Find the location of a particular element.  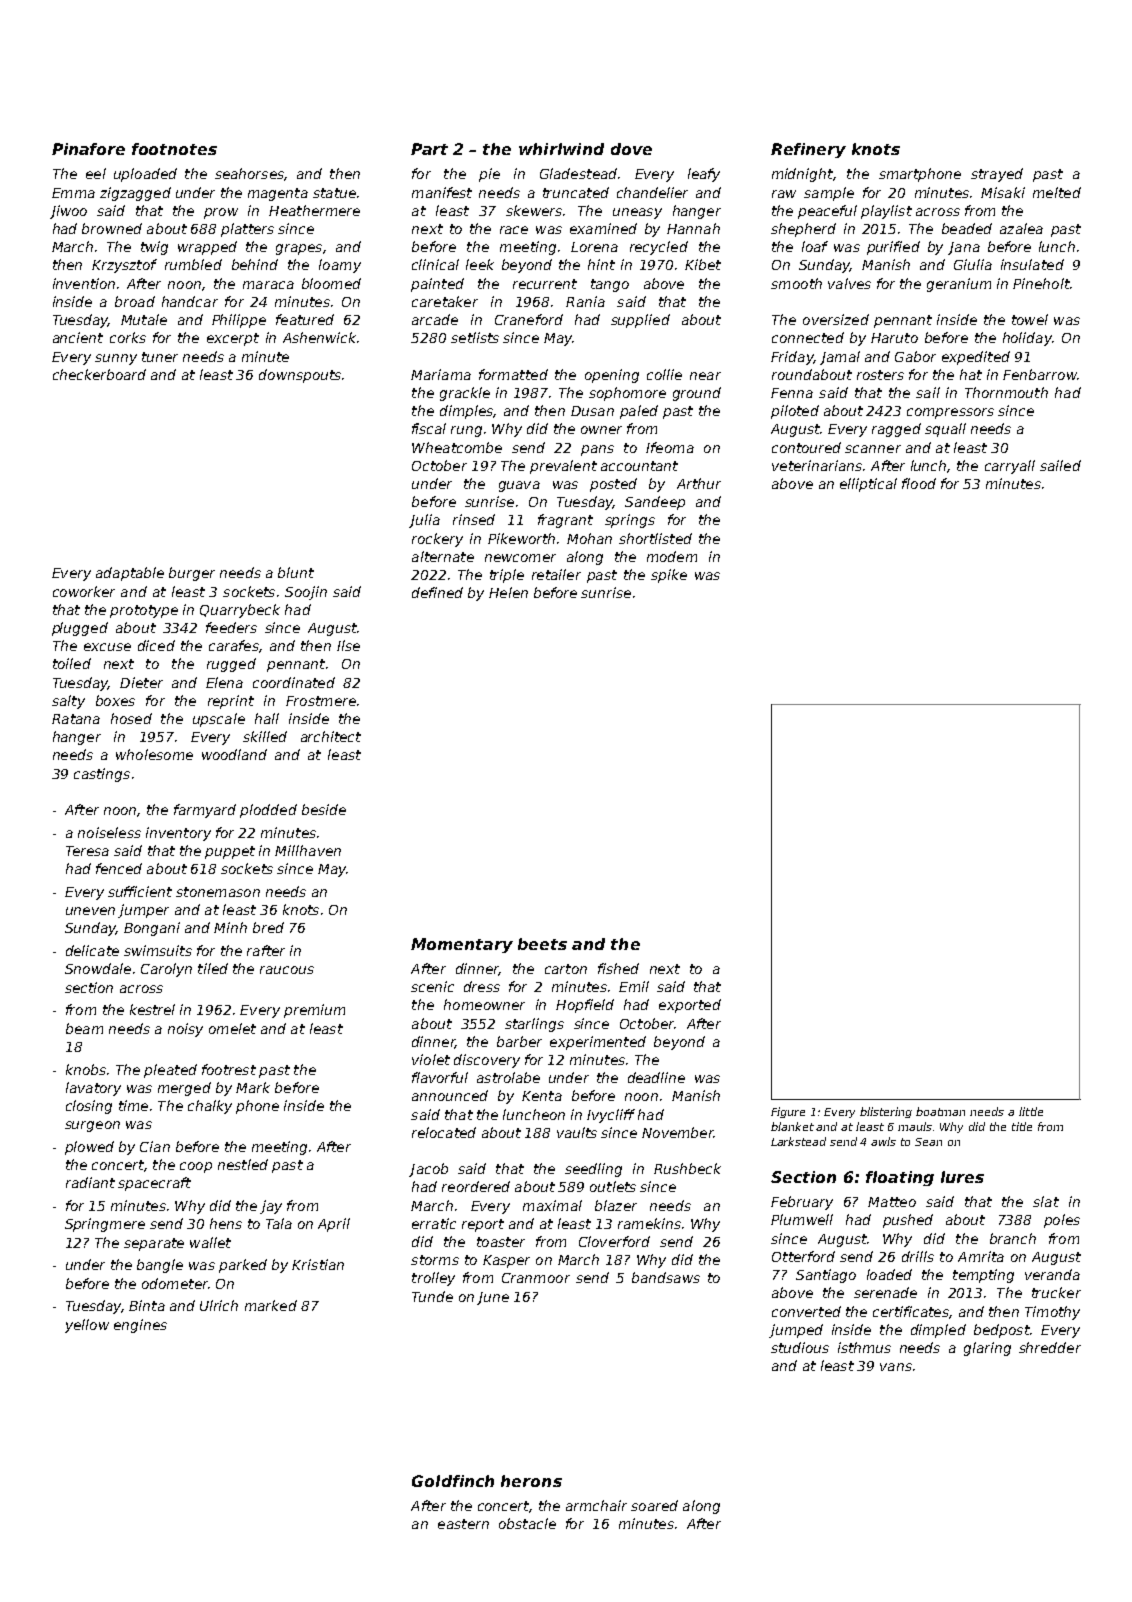

twig is located at coordinates (154, 248).
